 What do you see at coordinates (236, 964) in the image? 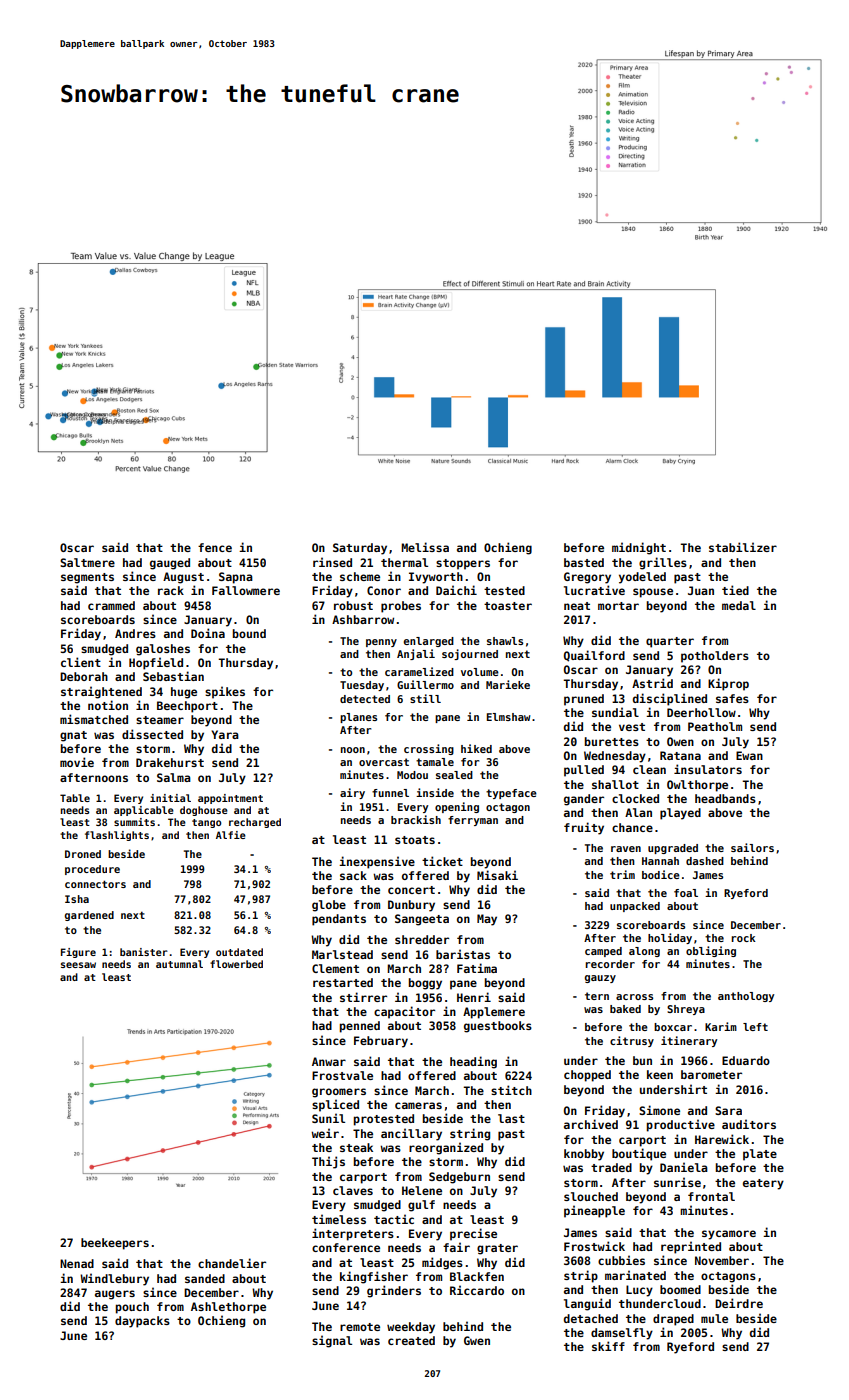
I see `flowerbed` at bounding box center [236, 964].
